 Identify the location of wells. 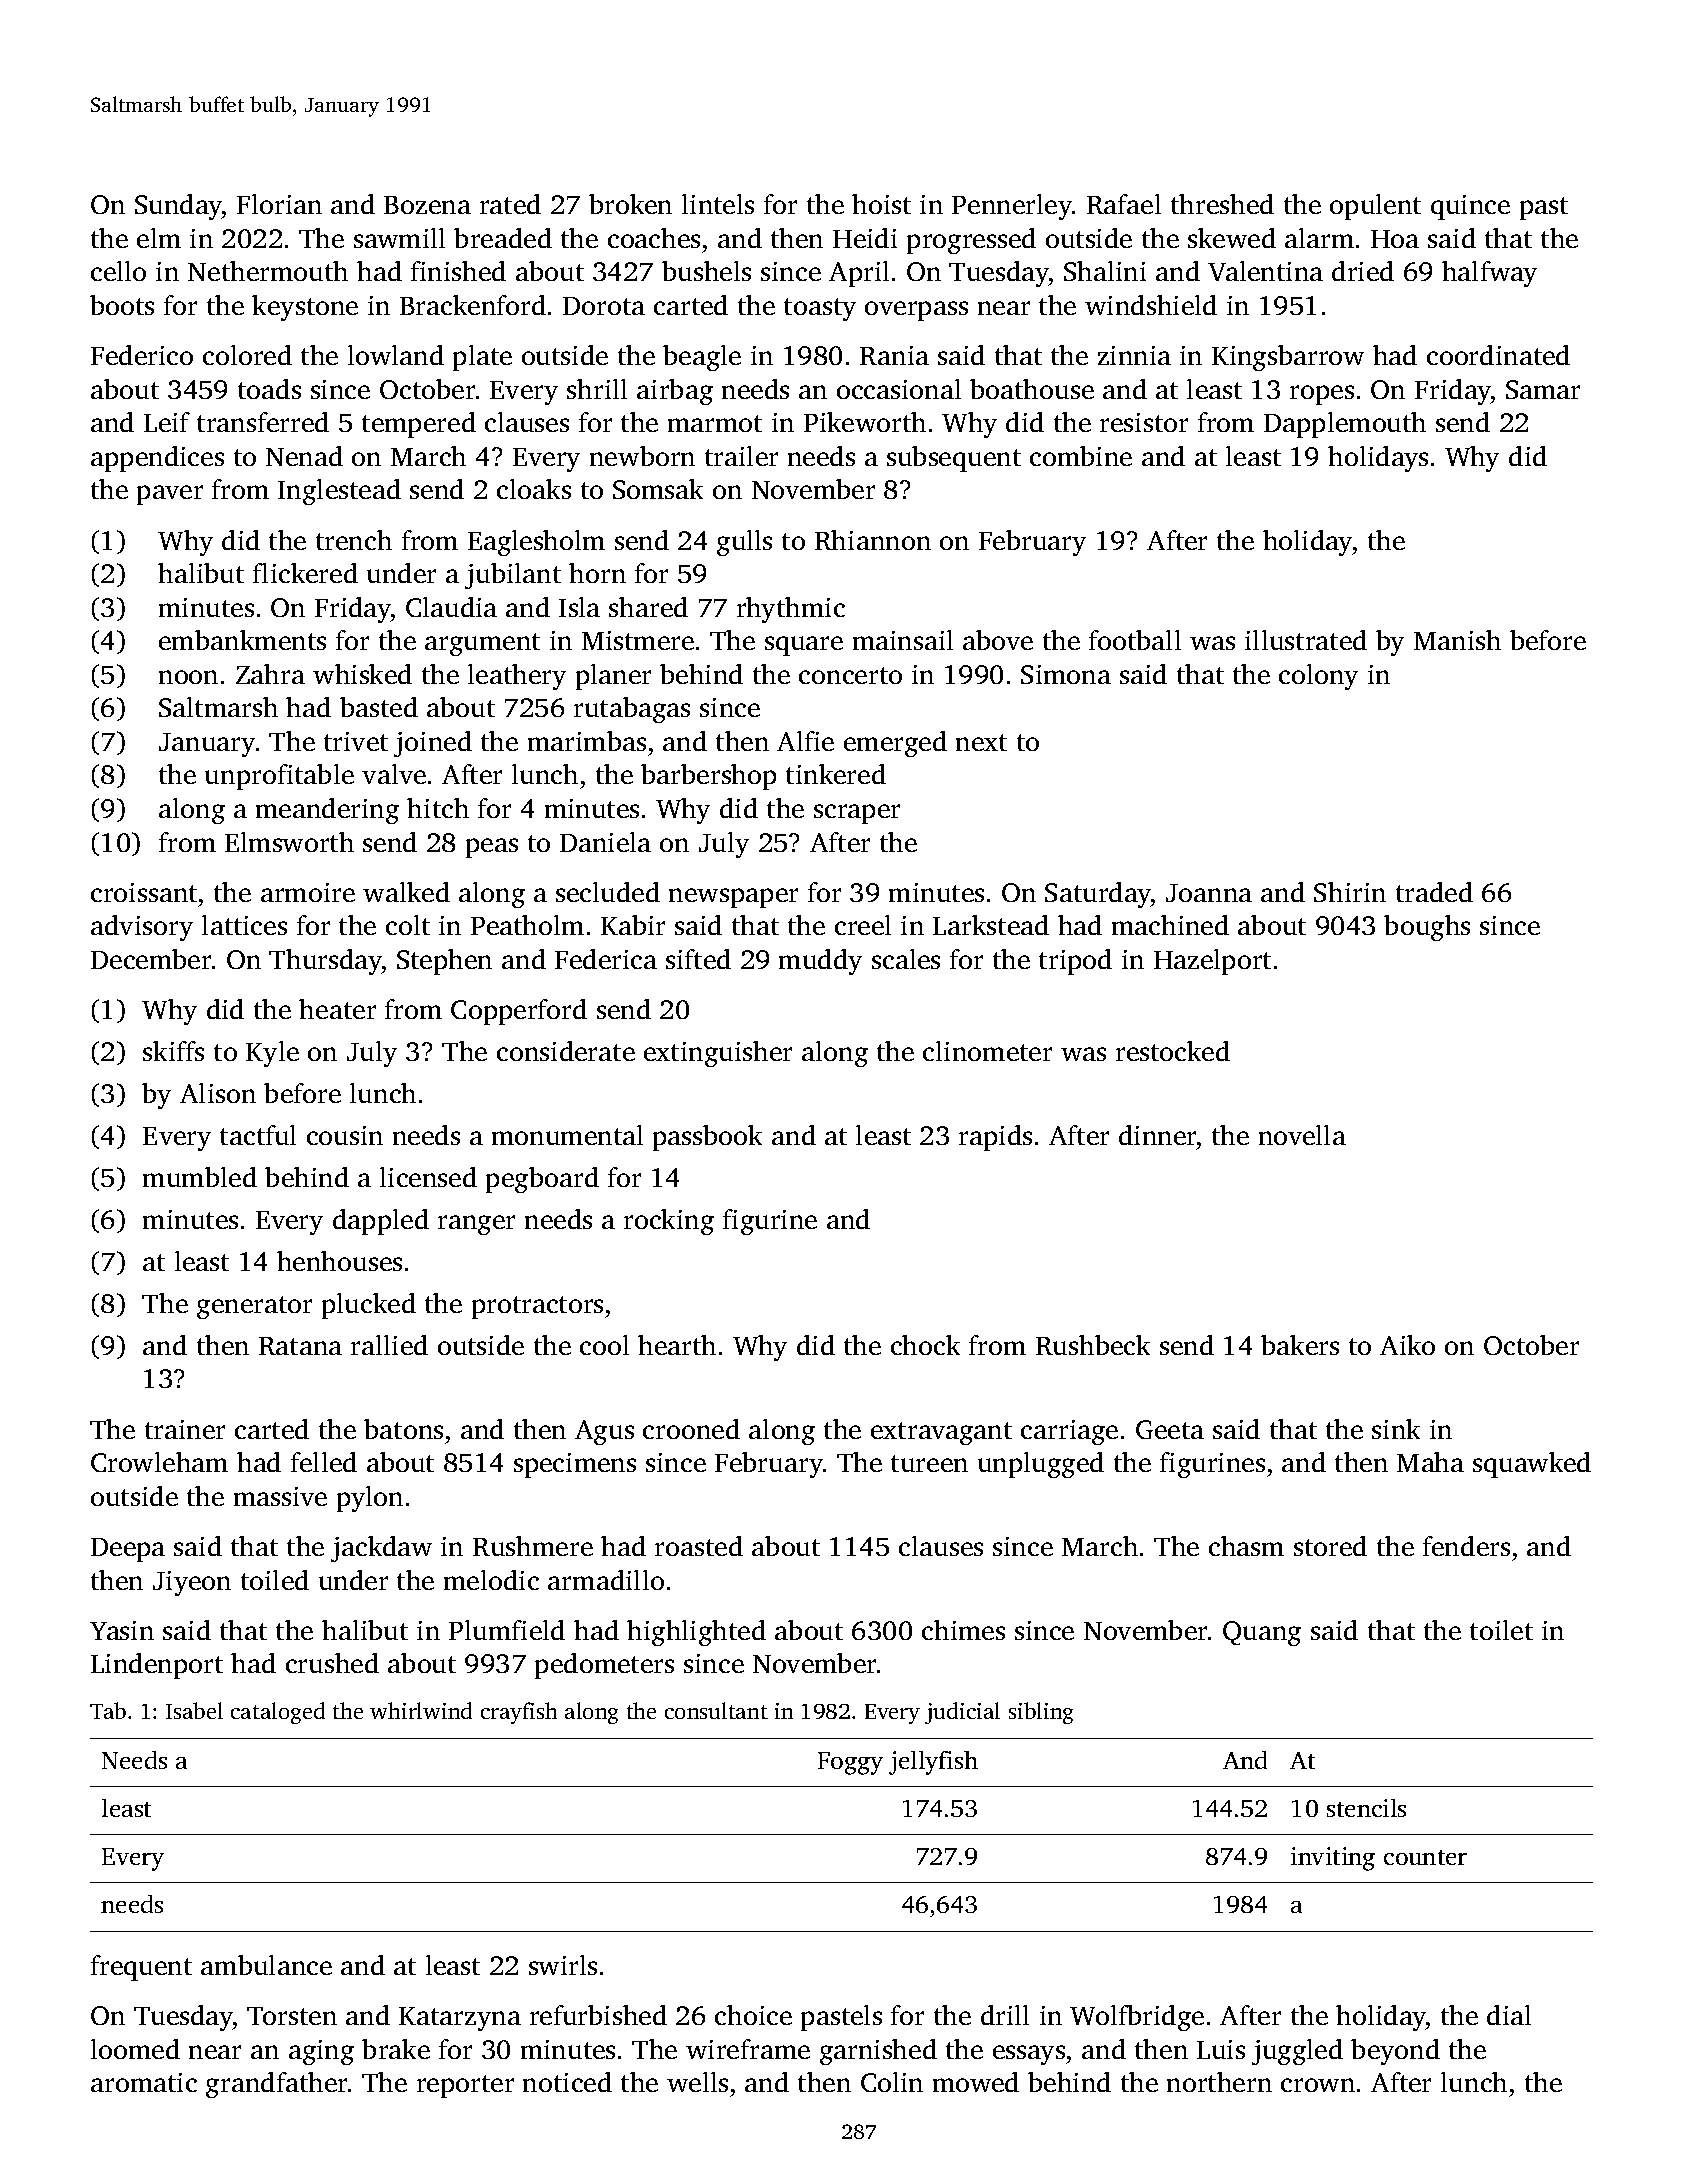
(697, 2082).
